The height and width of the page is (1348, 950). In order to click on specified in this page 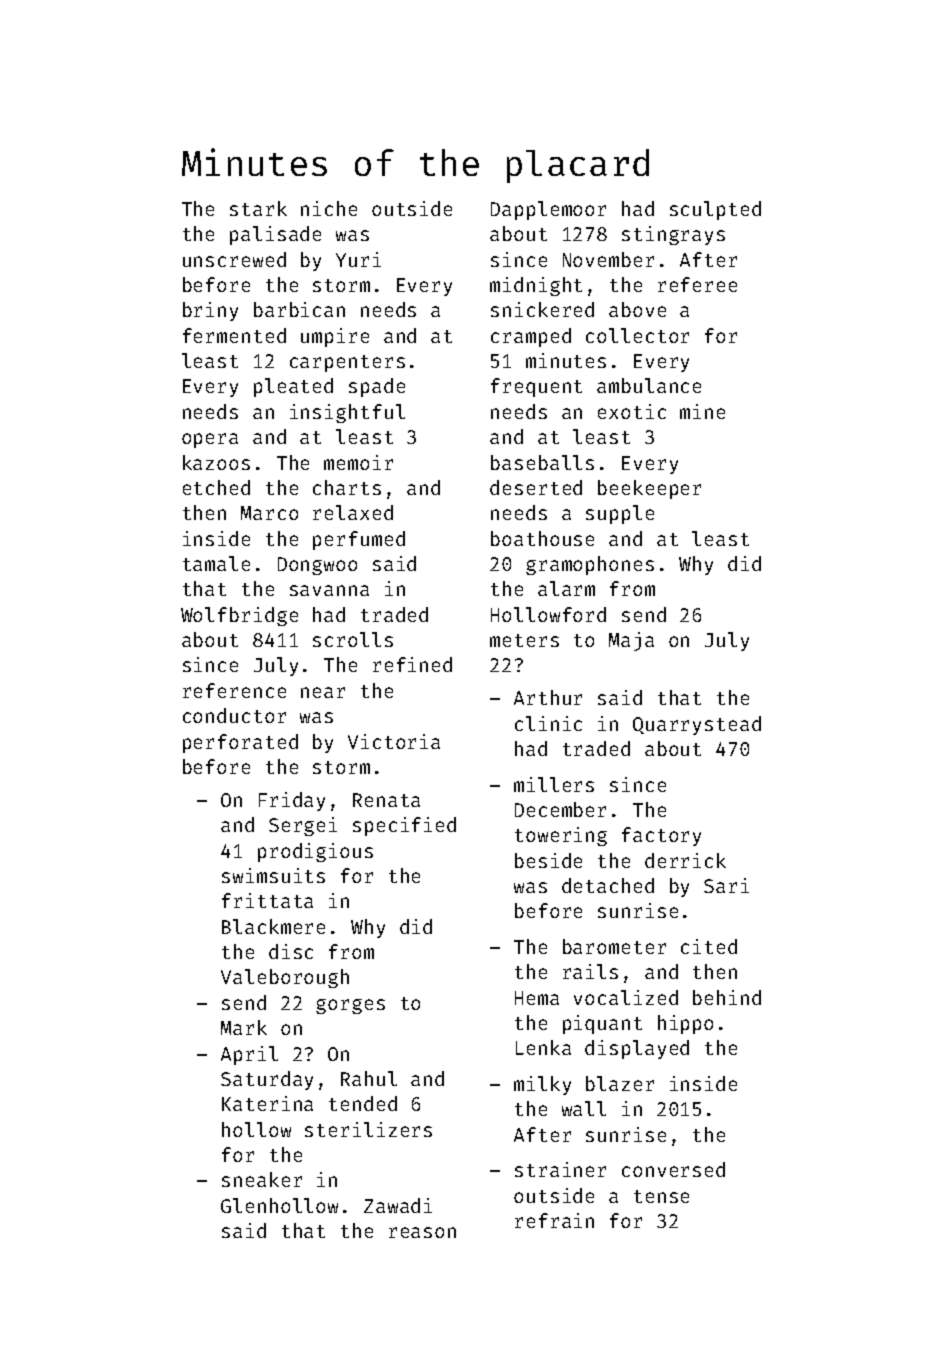, I will do `click(404, 826)`.
